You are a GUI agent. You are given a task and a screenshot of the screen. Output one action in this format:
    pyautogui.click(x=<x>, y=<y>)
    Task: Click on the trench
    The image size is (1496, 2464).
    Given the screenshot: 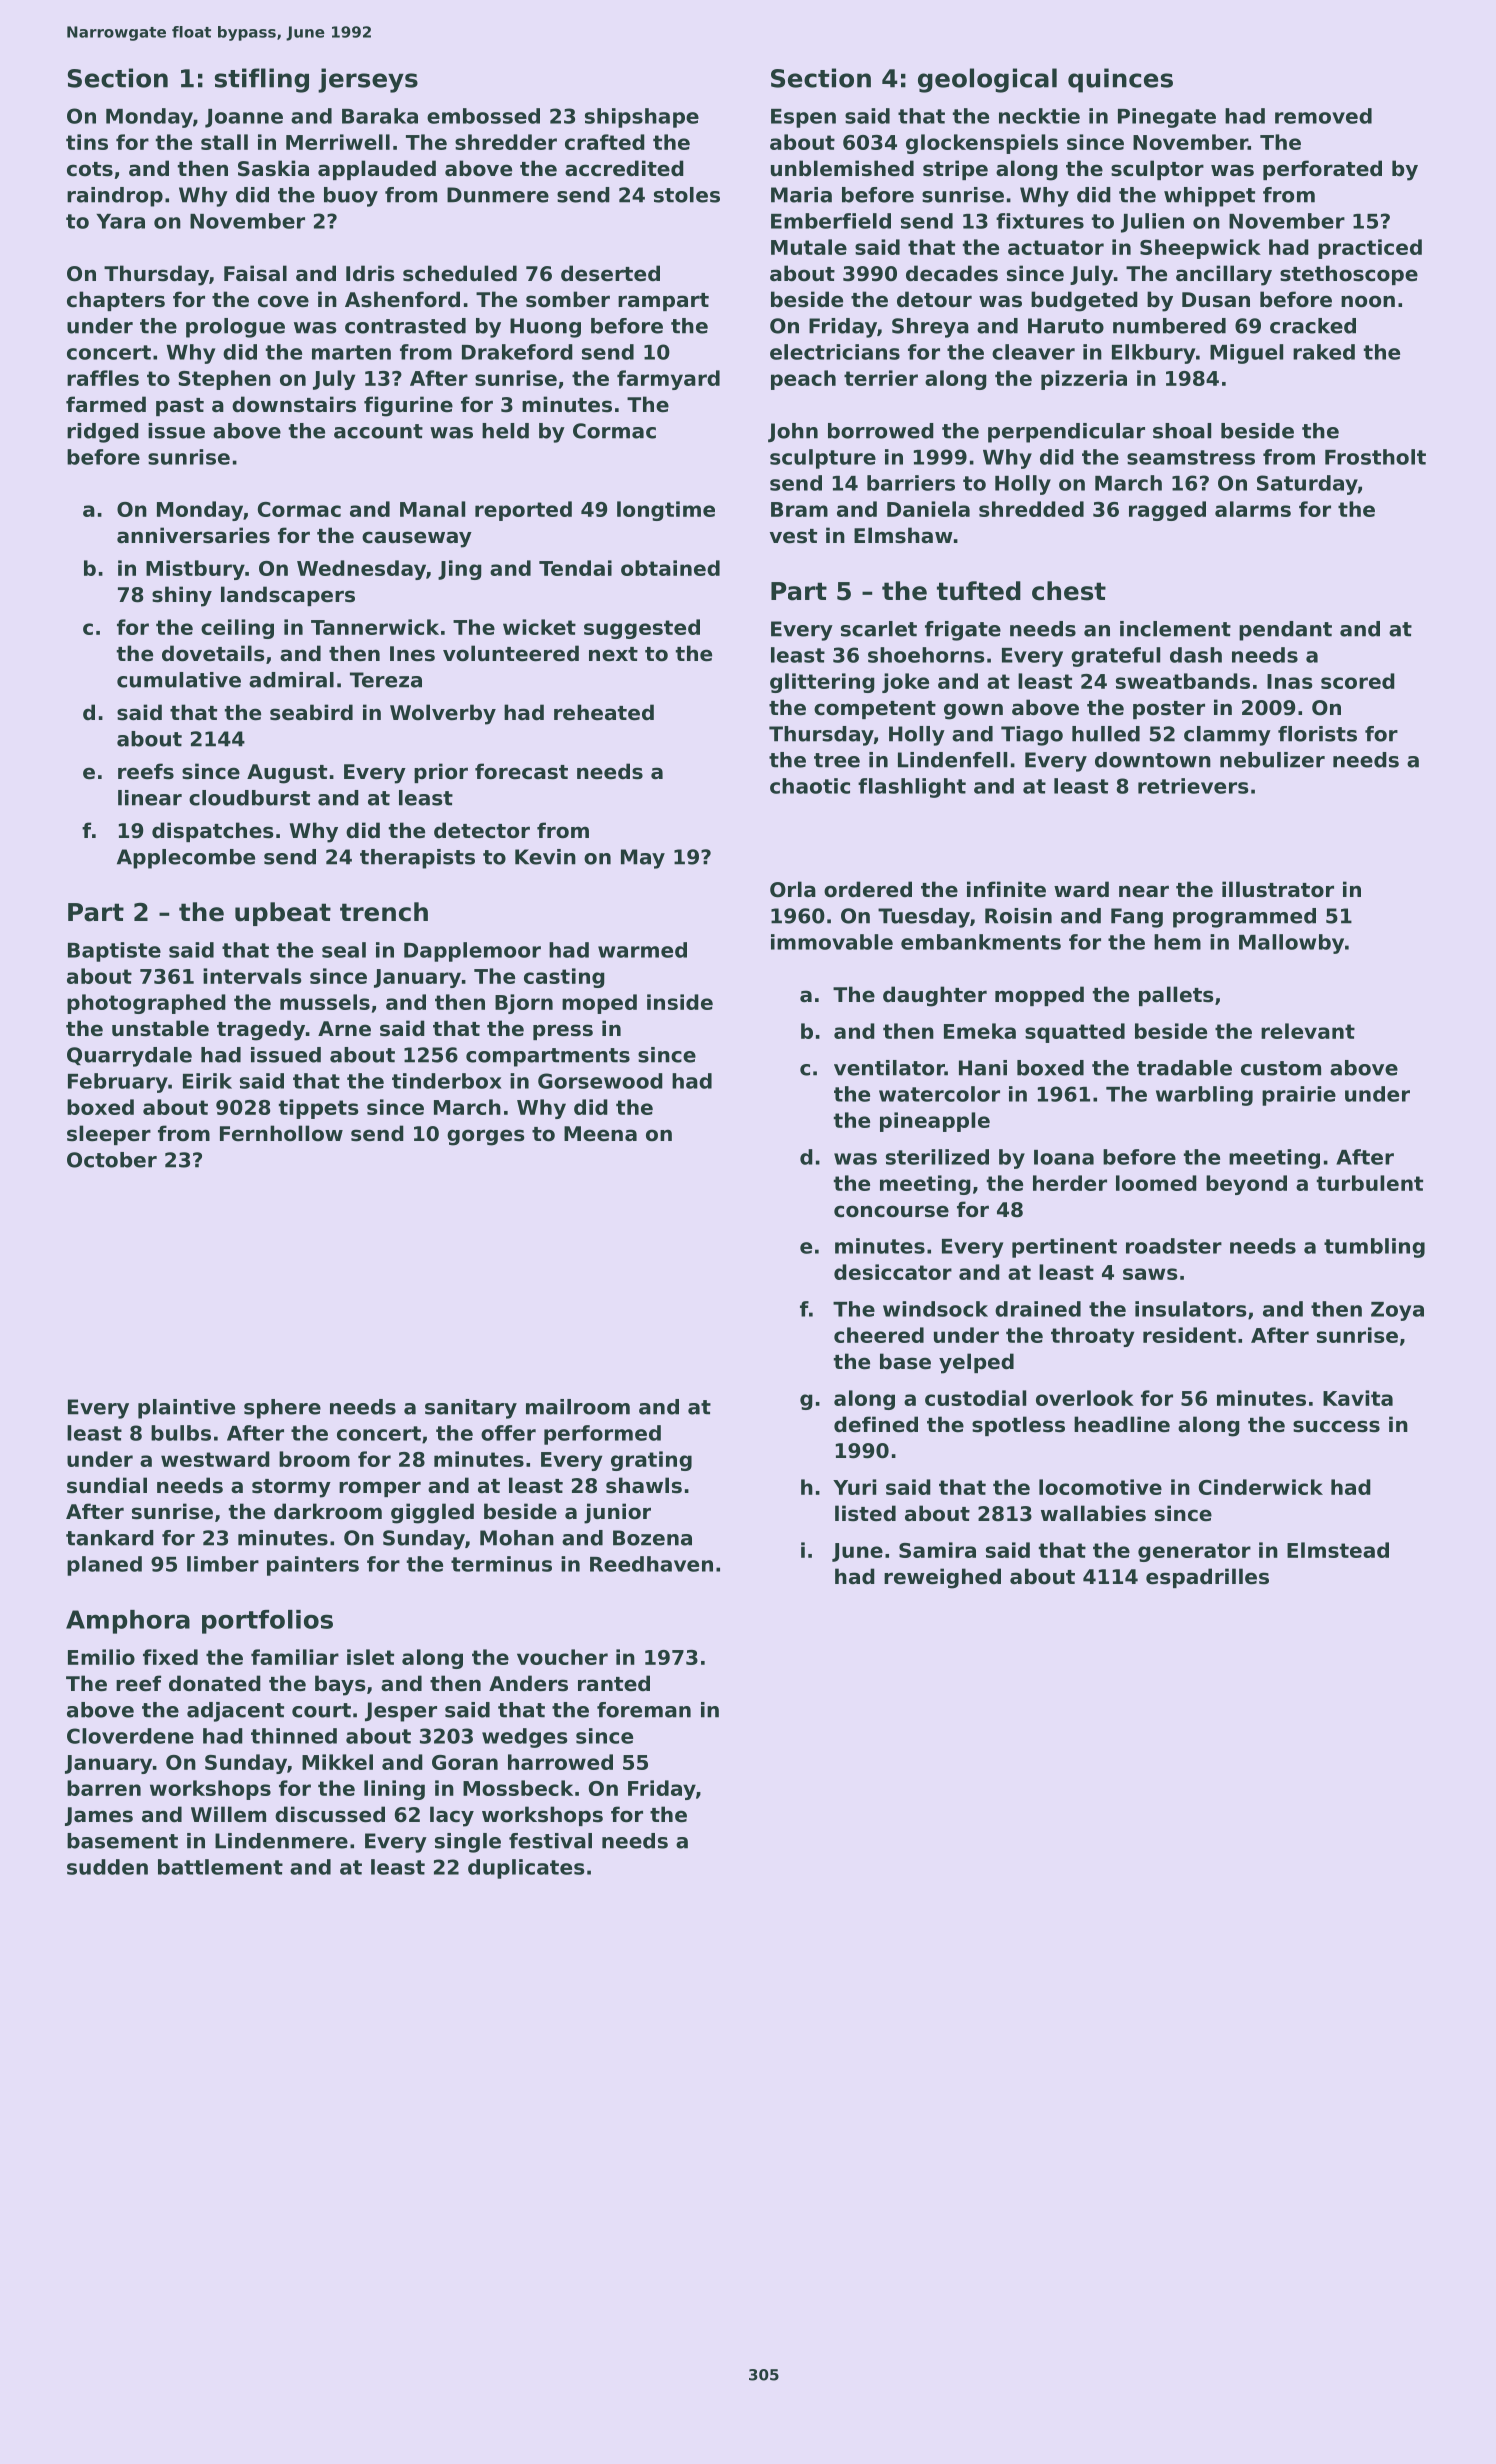 What is the action you would take?
    pyautogui.click(x=384, y=912)
